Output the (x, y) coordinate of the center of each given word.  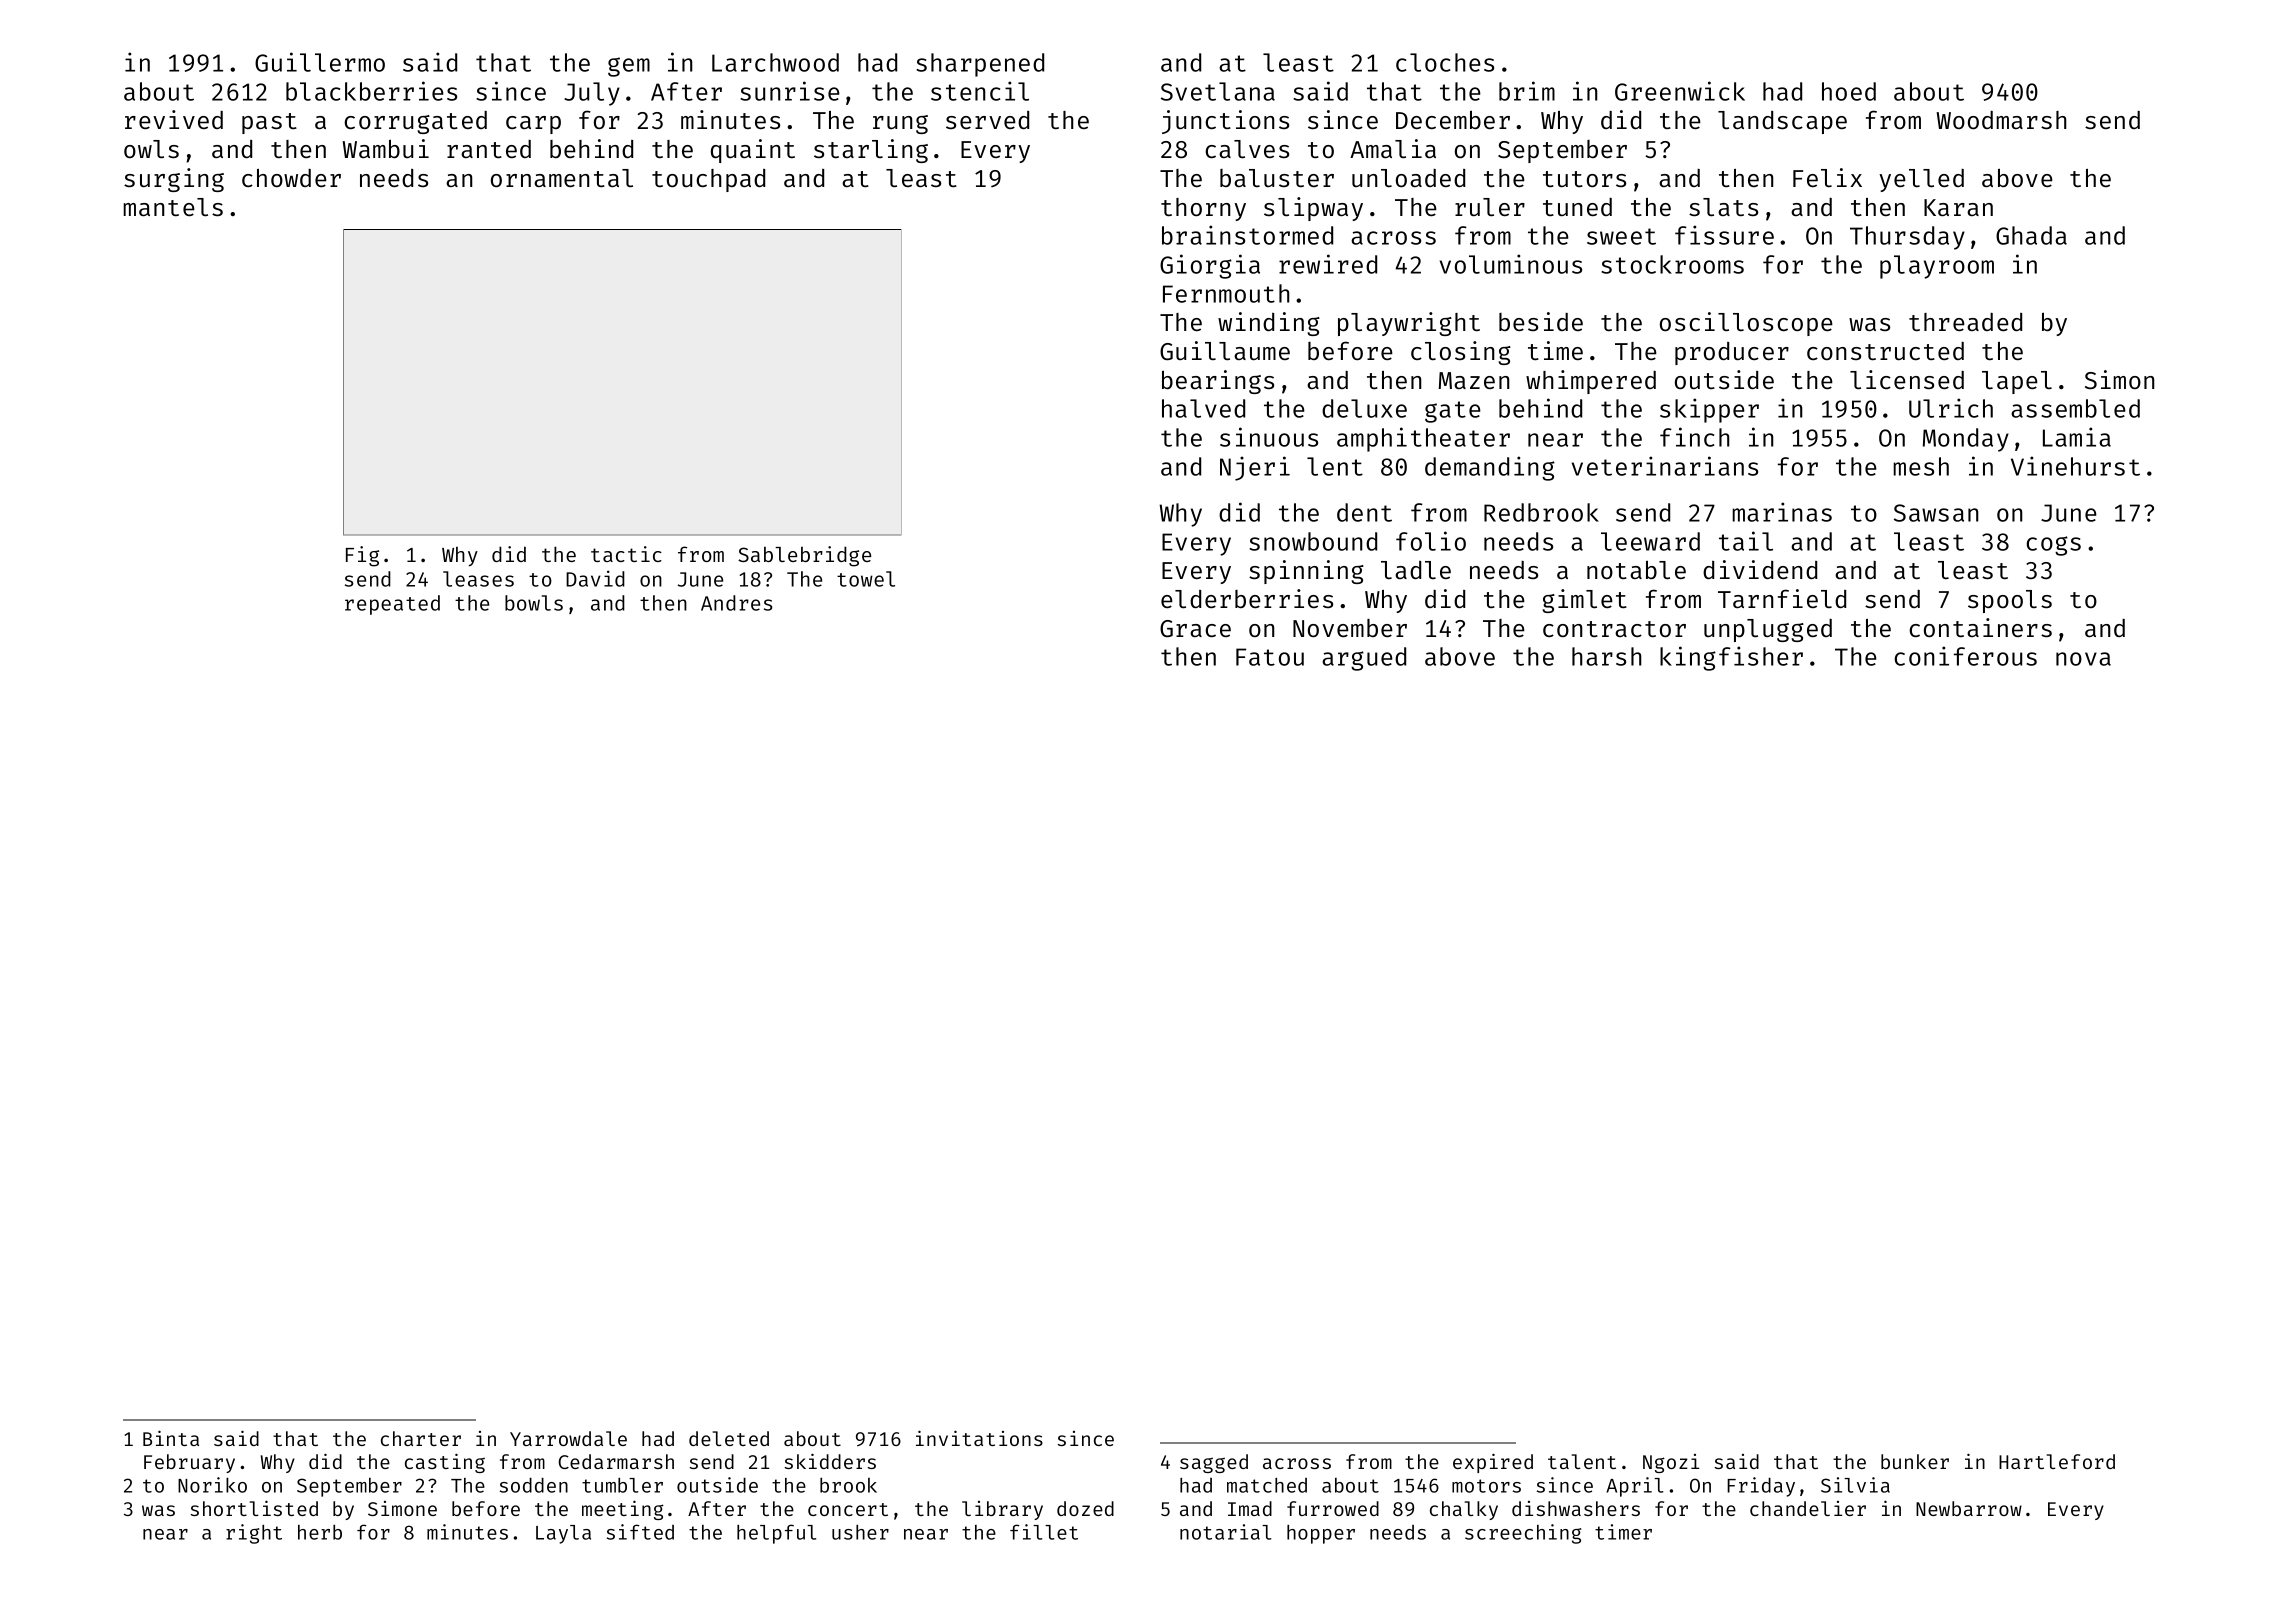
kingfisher (1731, 658)
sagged (1214, 1463)
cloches (1445, 62)
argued (1364, 659)
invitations (979, 1438)
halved (1203, 408)
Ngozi (1671, 1463)
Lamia (2077, 437)
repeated (392, 605)
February (189, 1463)
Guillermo (320, 62)
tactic (626, 554)
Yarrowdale (568, 1438)
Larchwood (775, 62)
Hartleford (2057, 1461)
